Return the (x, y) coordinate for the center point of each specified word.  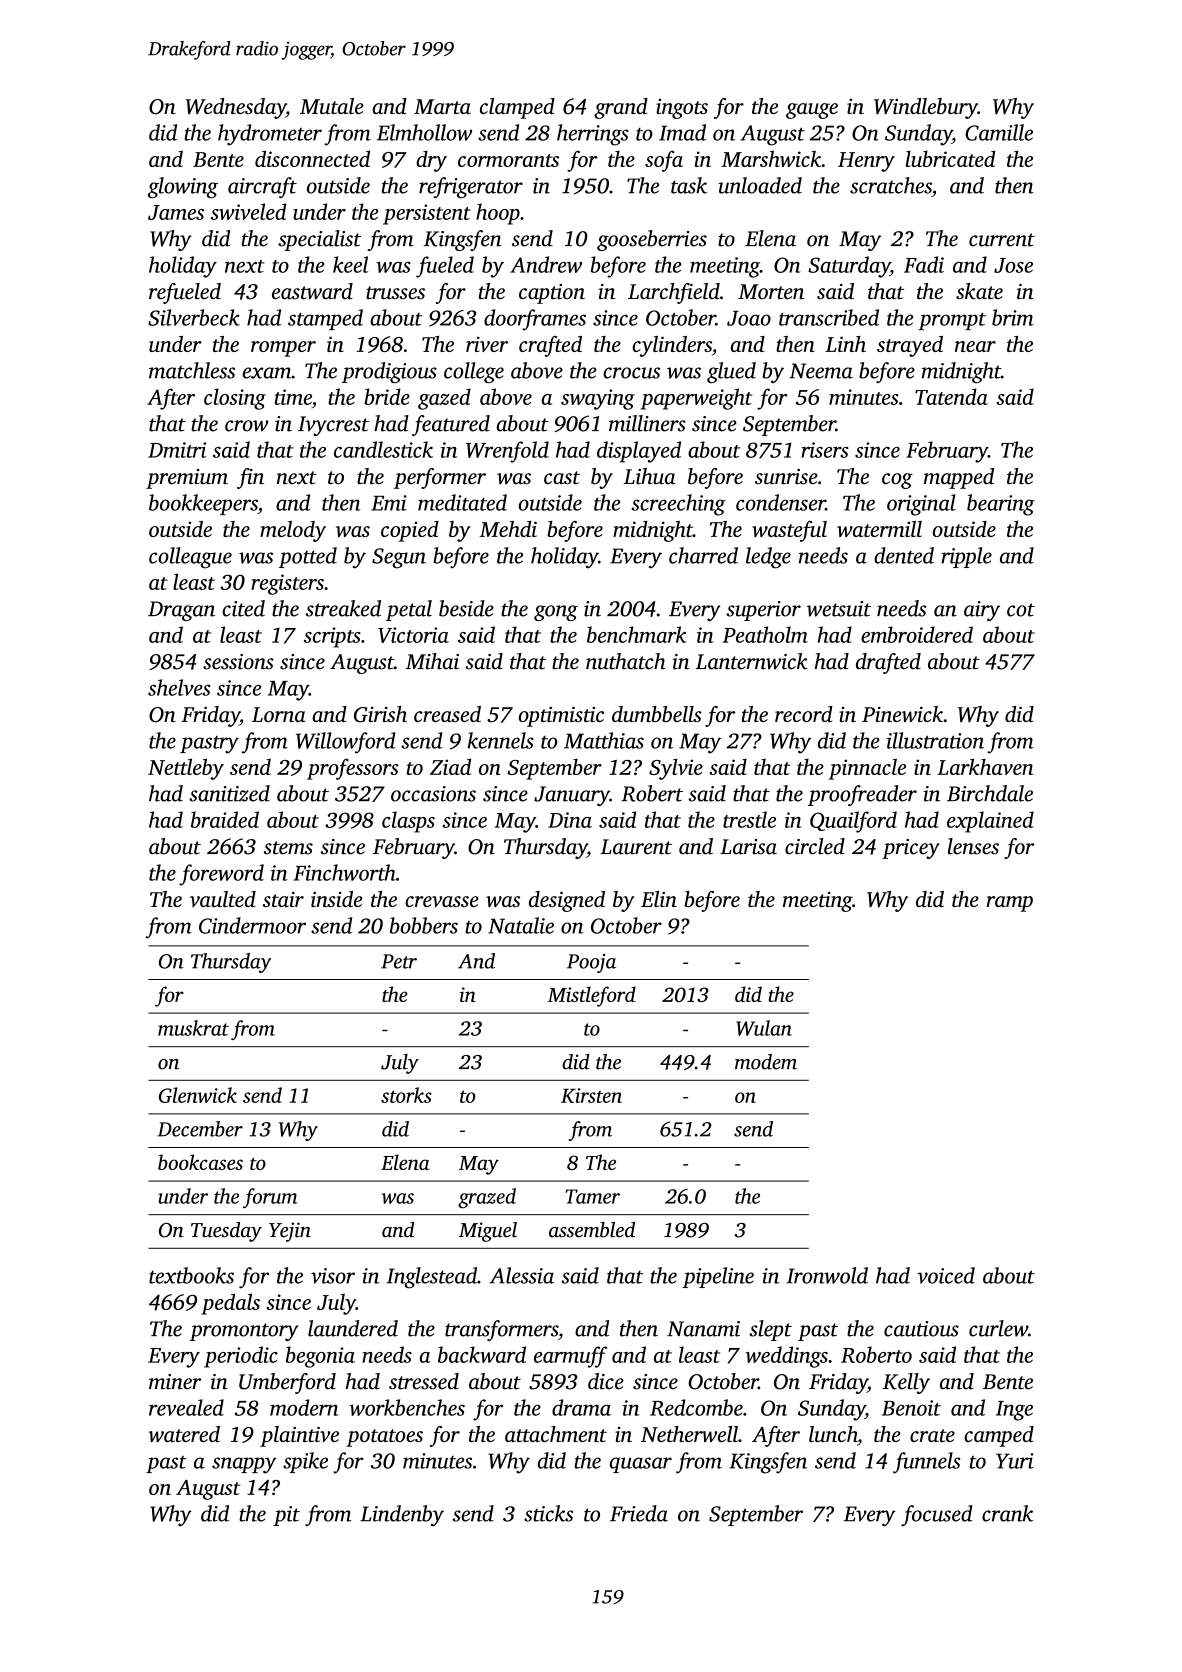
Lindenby (402, 1515)
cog (897, 481)
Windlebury (926, 108)
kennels (501, 740)
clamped (517, 108)
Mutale (332, 106)
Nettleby (186, 769)
